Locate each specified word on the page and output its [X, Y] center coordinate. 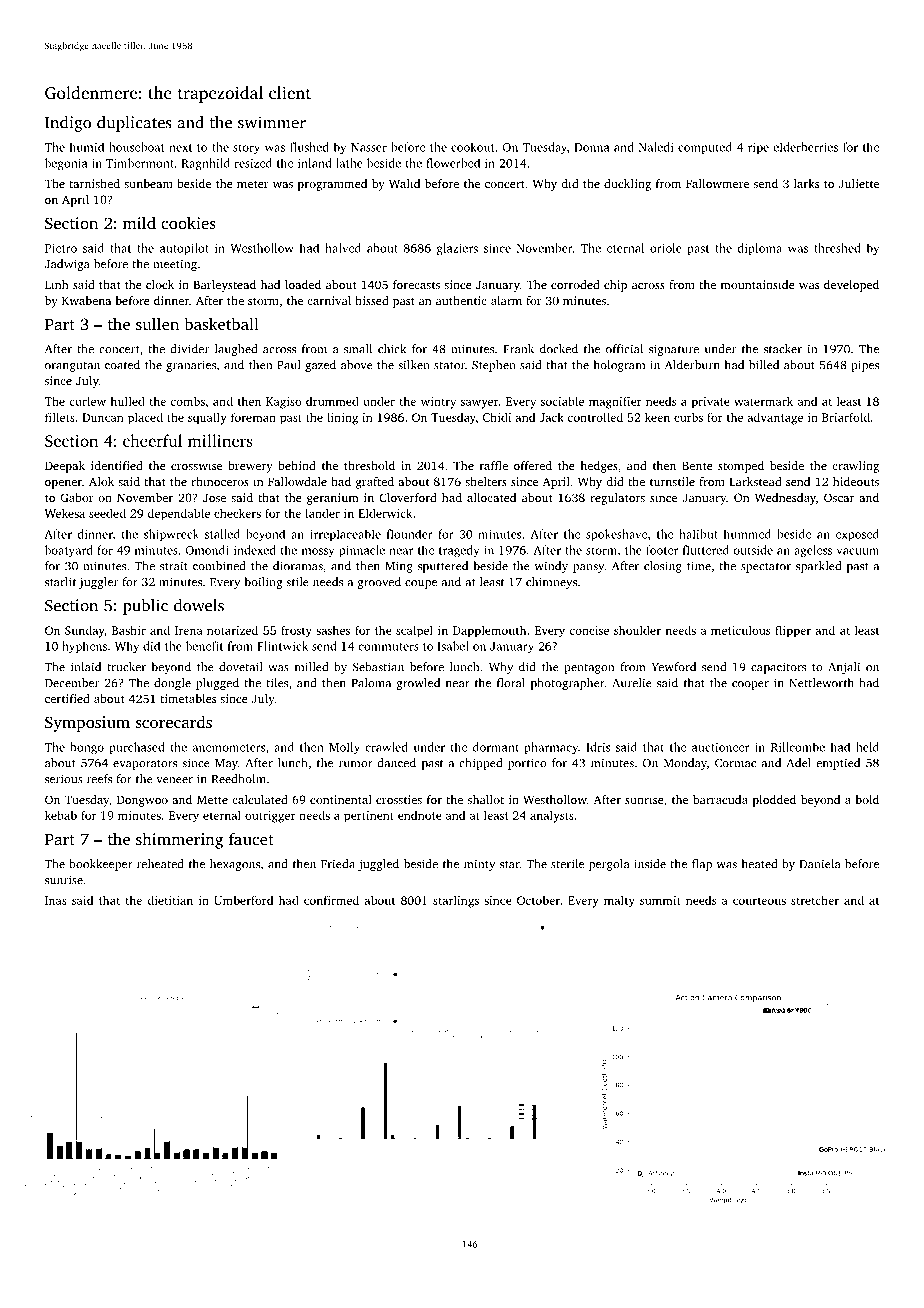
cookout [473, 147]
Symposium [87, 724]
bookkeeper [101, 865]
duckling [627, 185]
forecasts [416, 284]
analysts [552, 816]
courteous [759, 901]
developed [851, 286]
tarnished [94, 183]
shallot [486, 799]
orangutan [72, 367]
